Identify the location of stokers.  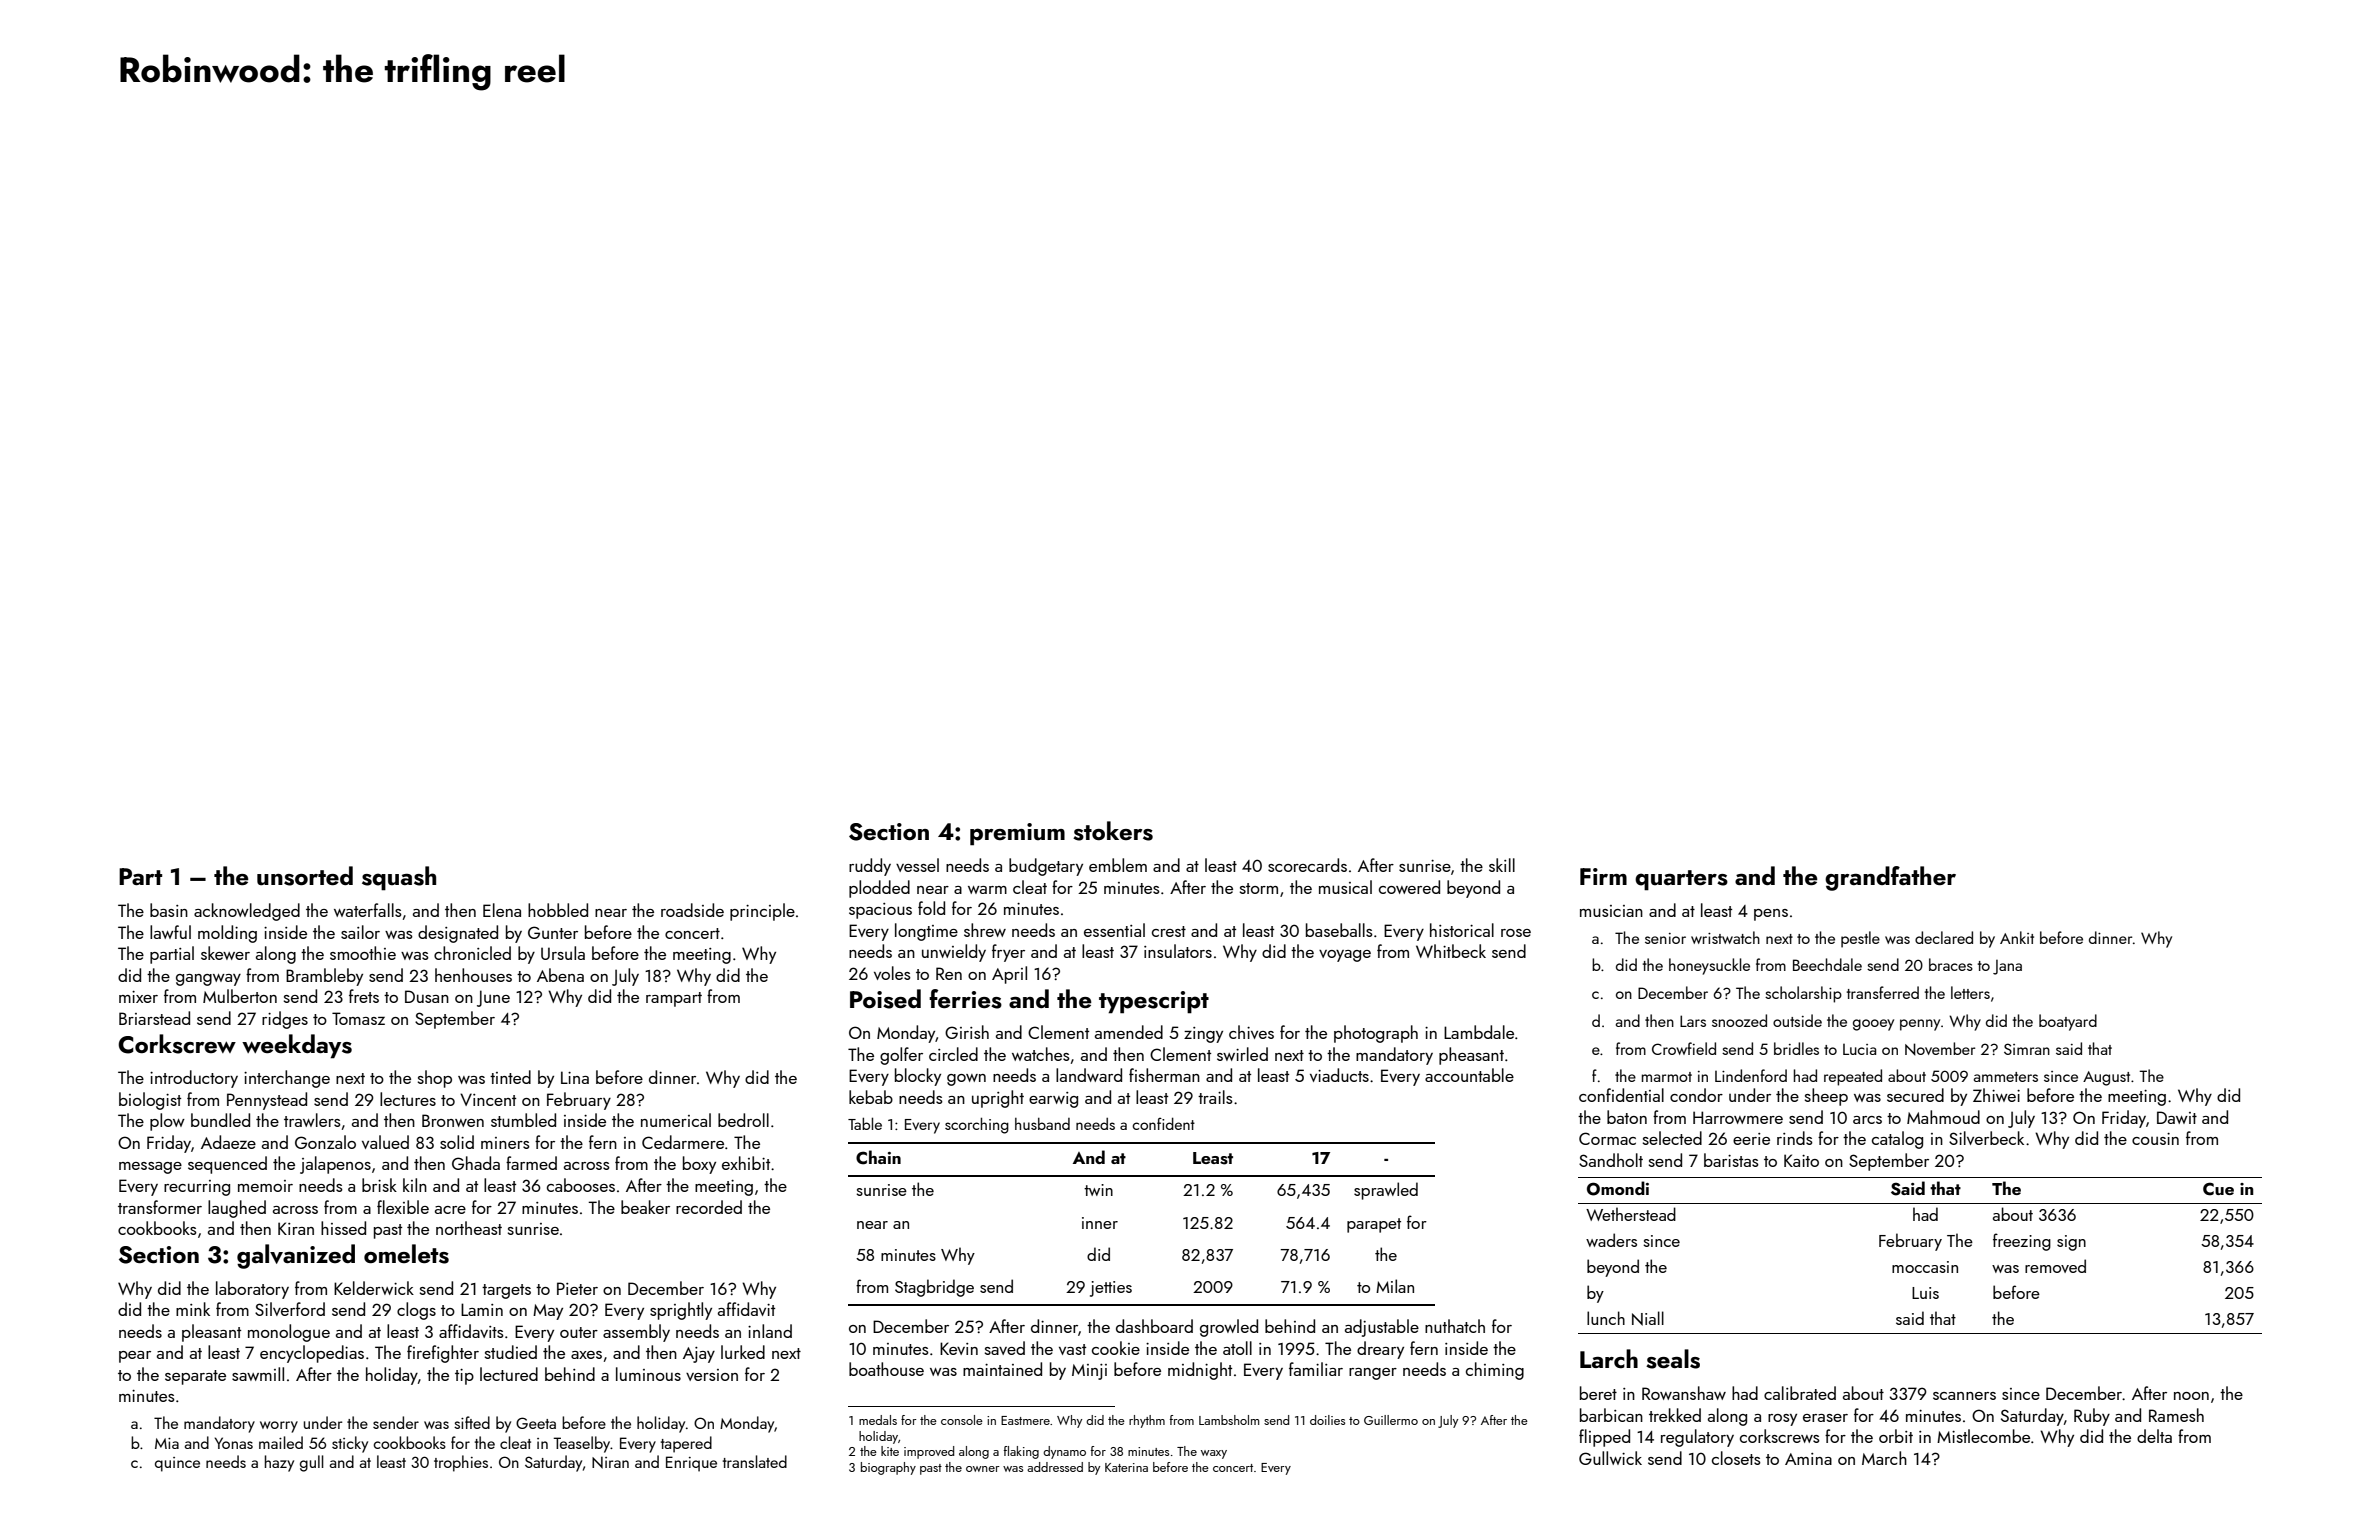
(1113, 831).
